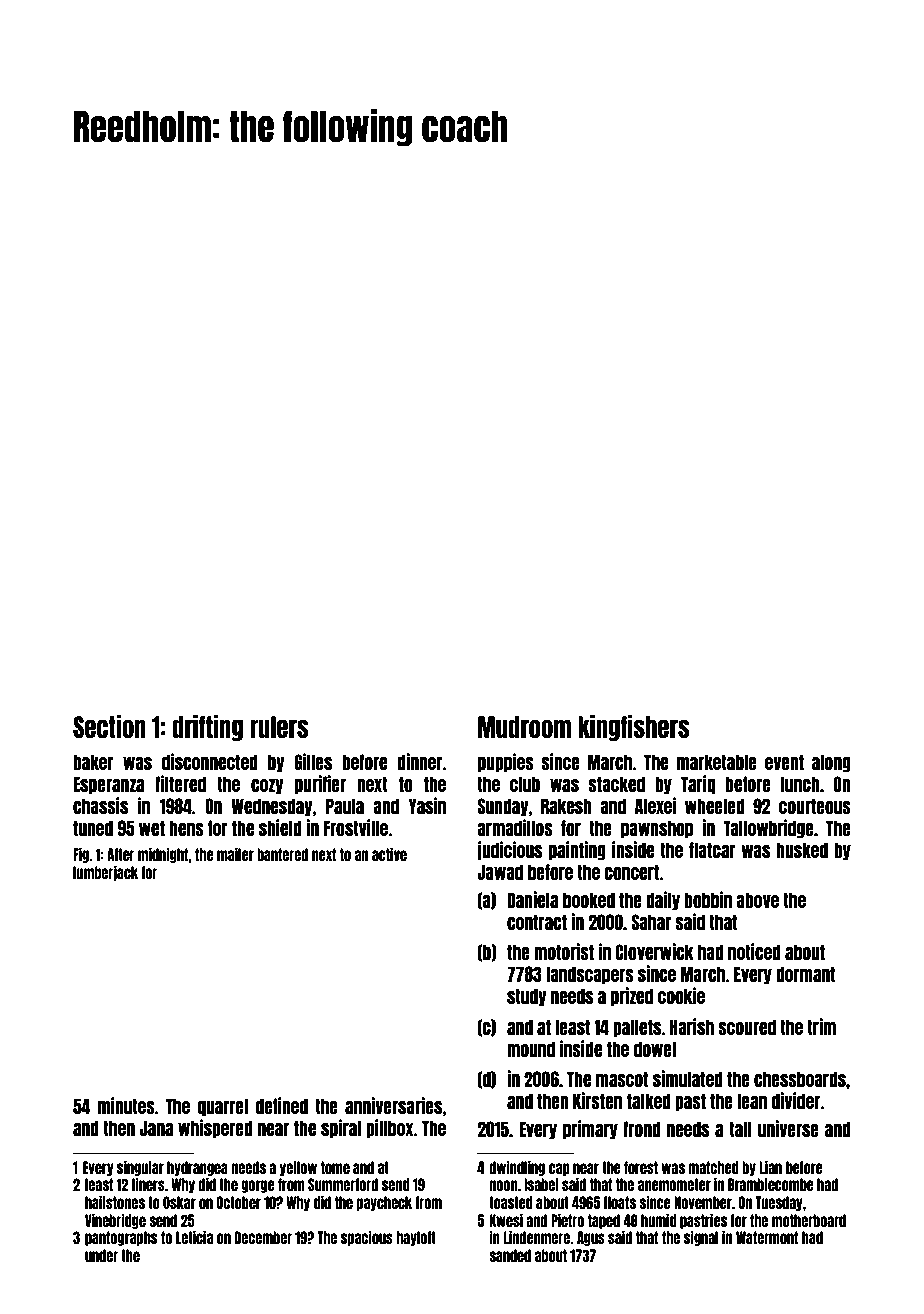 The width and height of the document is (924, 1314). Describe the element at coordinates (524, 727) in the document. I see `Mudroom` at that location.
